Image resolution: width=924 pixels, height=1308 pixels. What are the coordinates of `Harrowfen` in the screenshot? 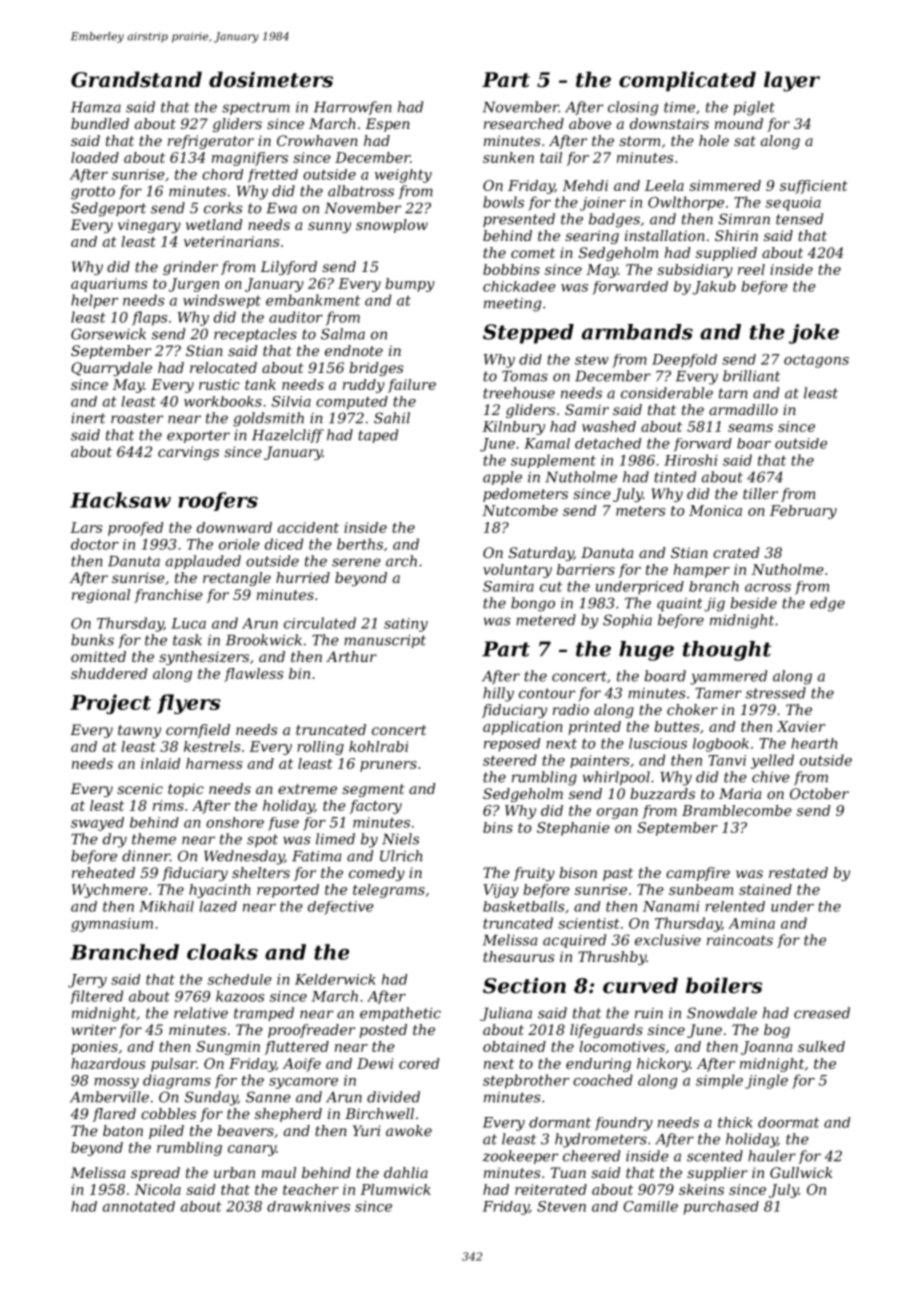 It's located at (352, 108).
